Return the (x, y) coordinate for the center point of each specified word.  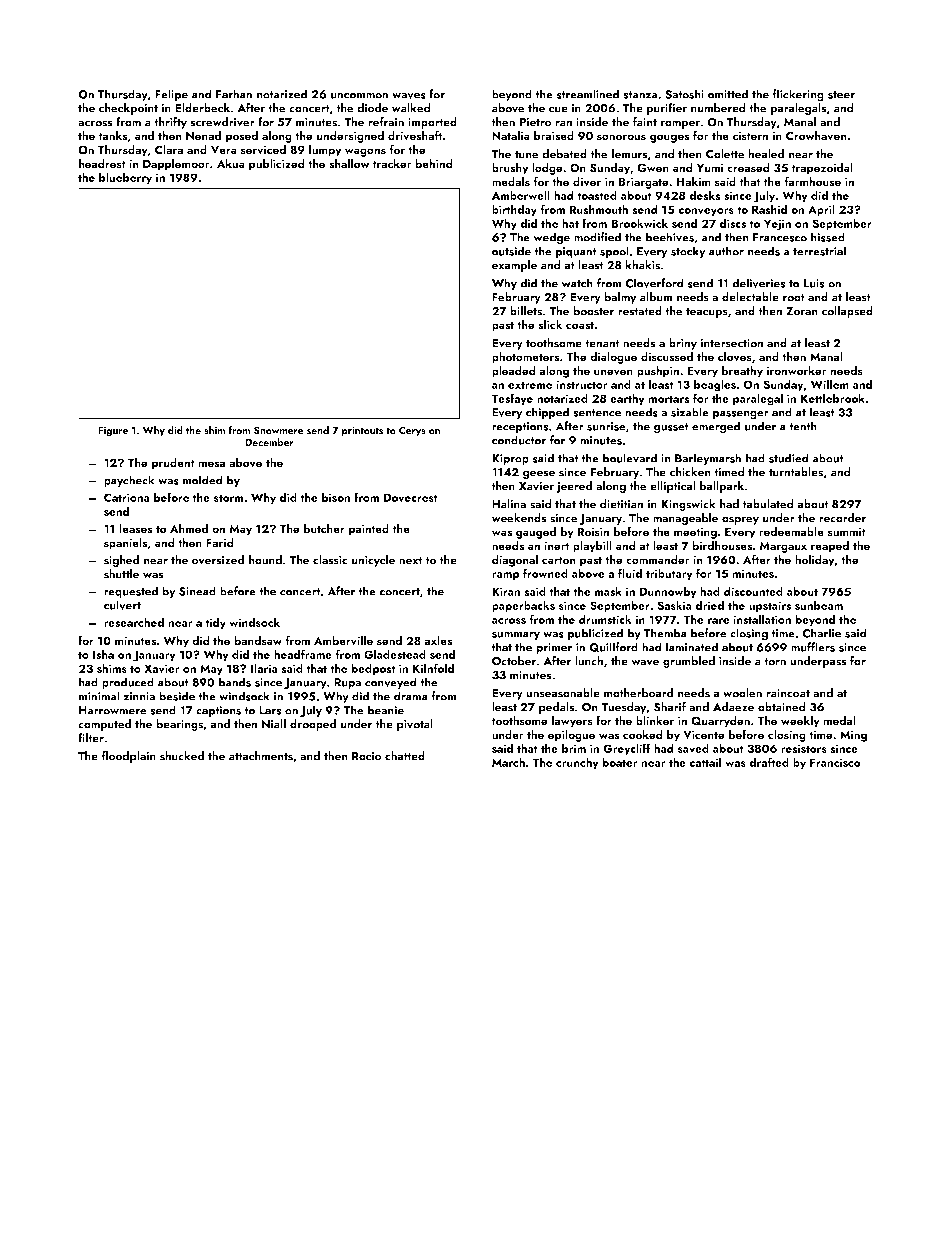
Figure (113, 432)
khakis (643, 265)
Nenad (203, 135)
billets (526, 311)
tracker (392, 163)
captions (218, 711)
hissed (828, 237)
